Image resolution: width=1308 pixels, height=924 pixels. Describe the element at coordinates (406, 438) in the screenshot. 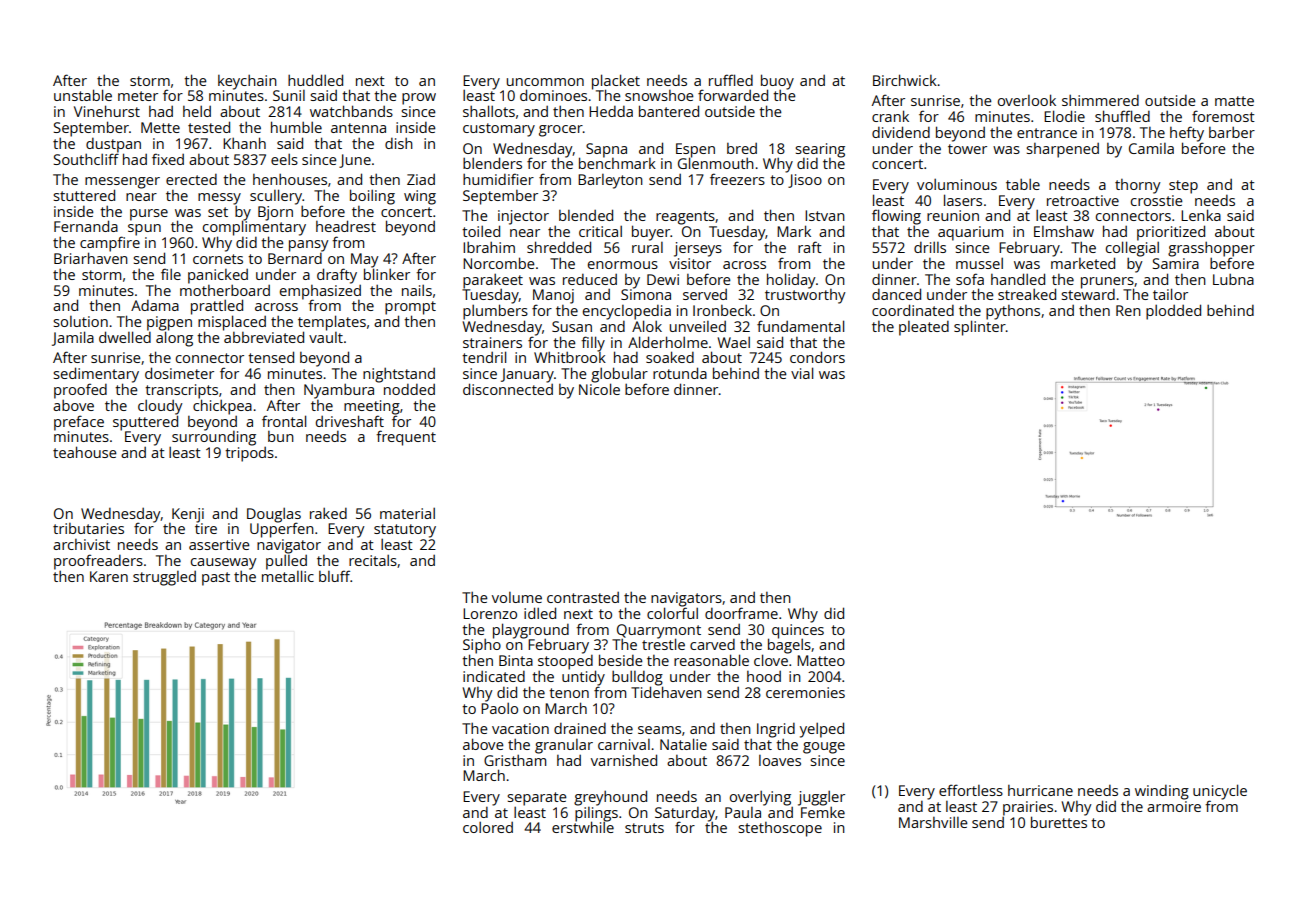

I see `frequent` at that location.
